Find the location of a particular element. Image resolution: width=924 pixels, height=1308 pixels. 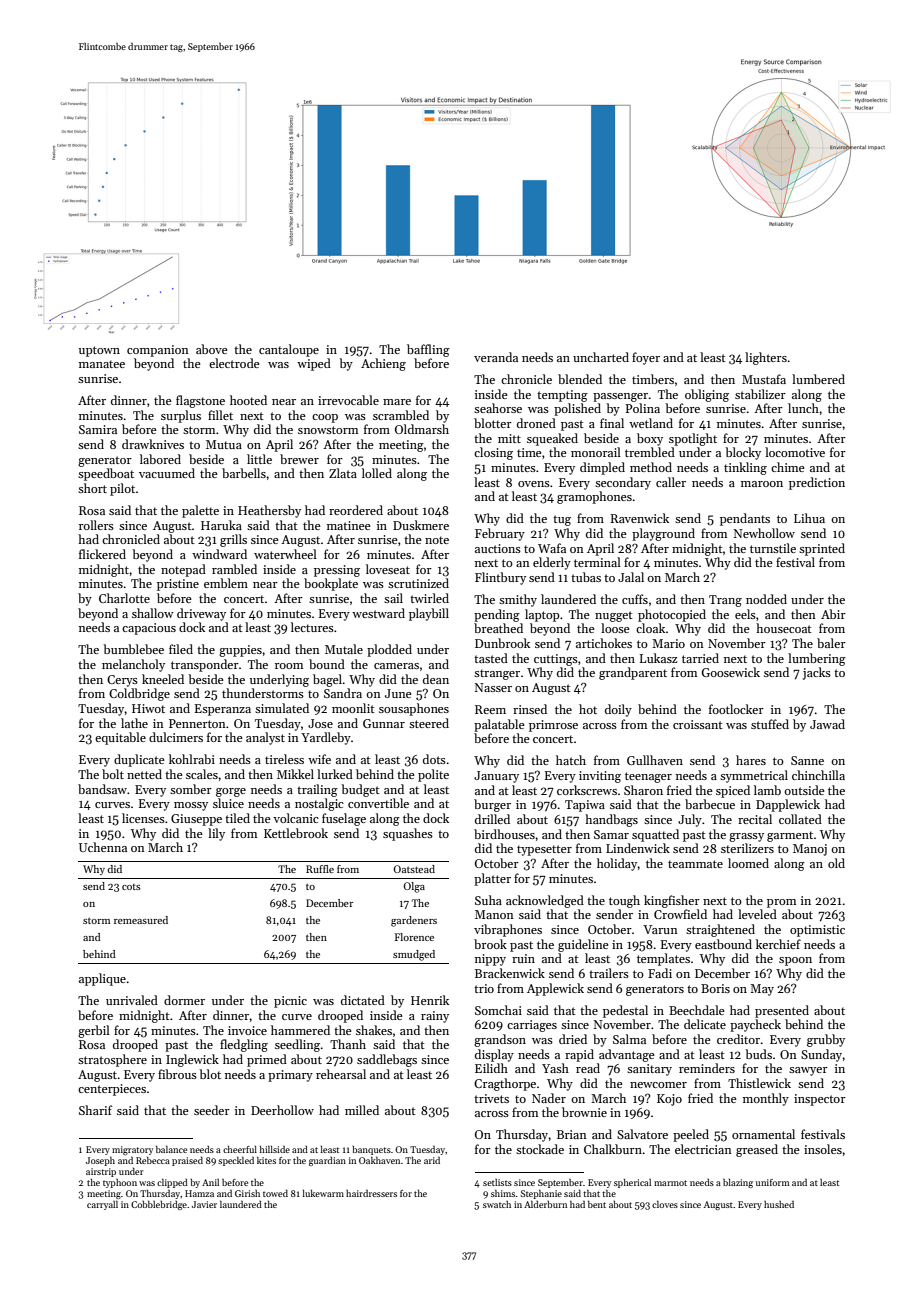

cantaloupe is located at coordinates (289, 350).
